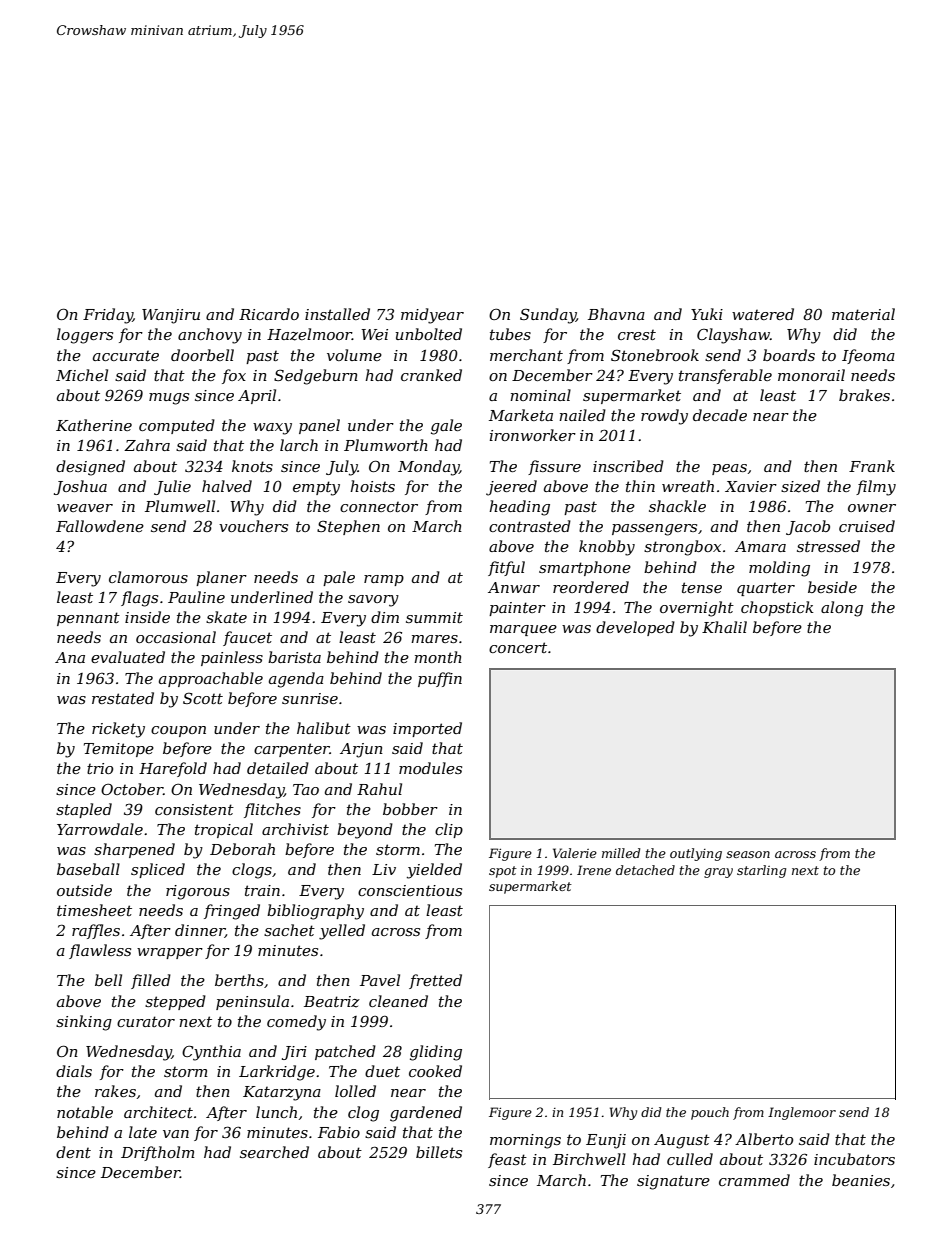  Describe the element at coordinates (748, 854) in the screenshot. I see `season` at that location.
